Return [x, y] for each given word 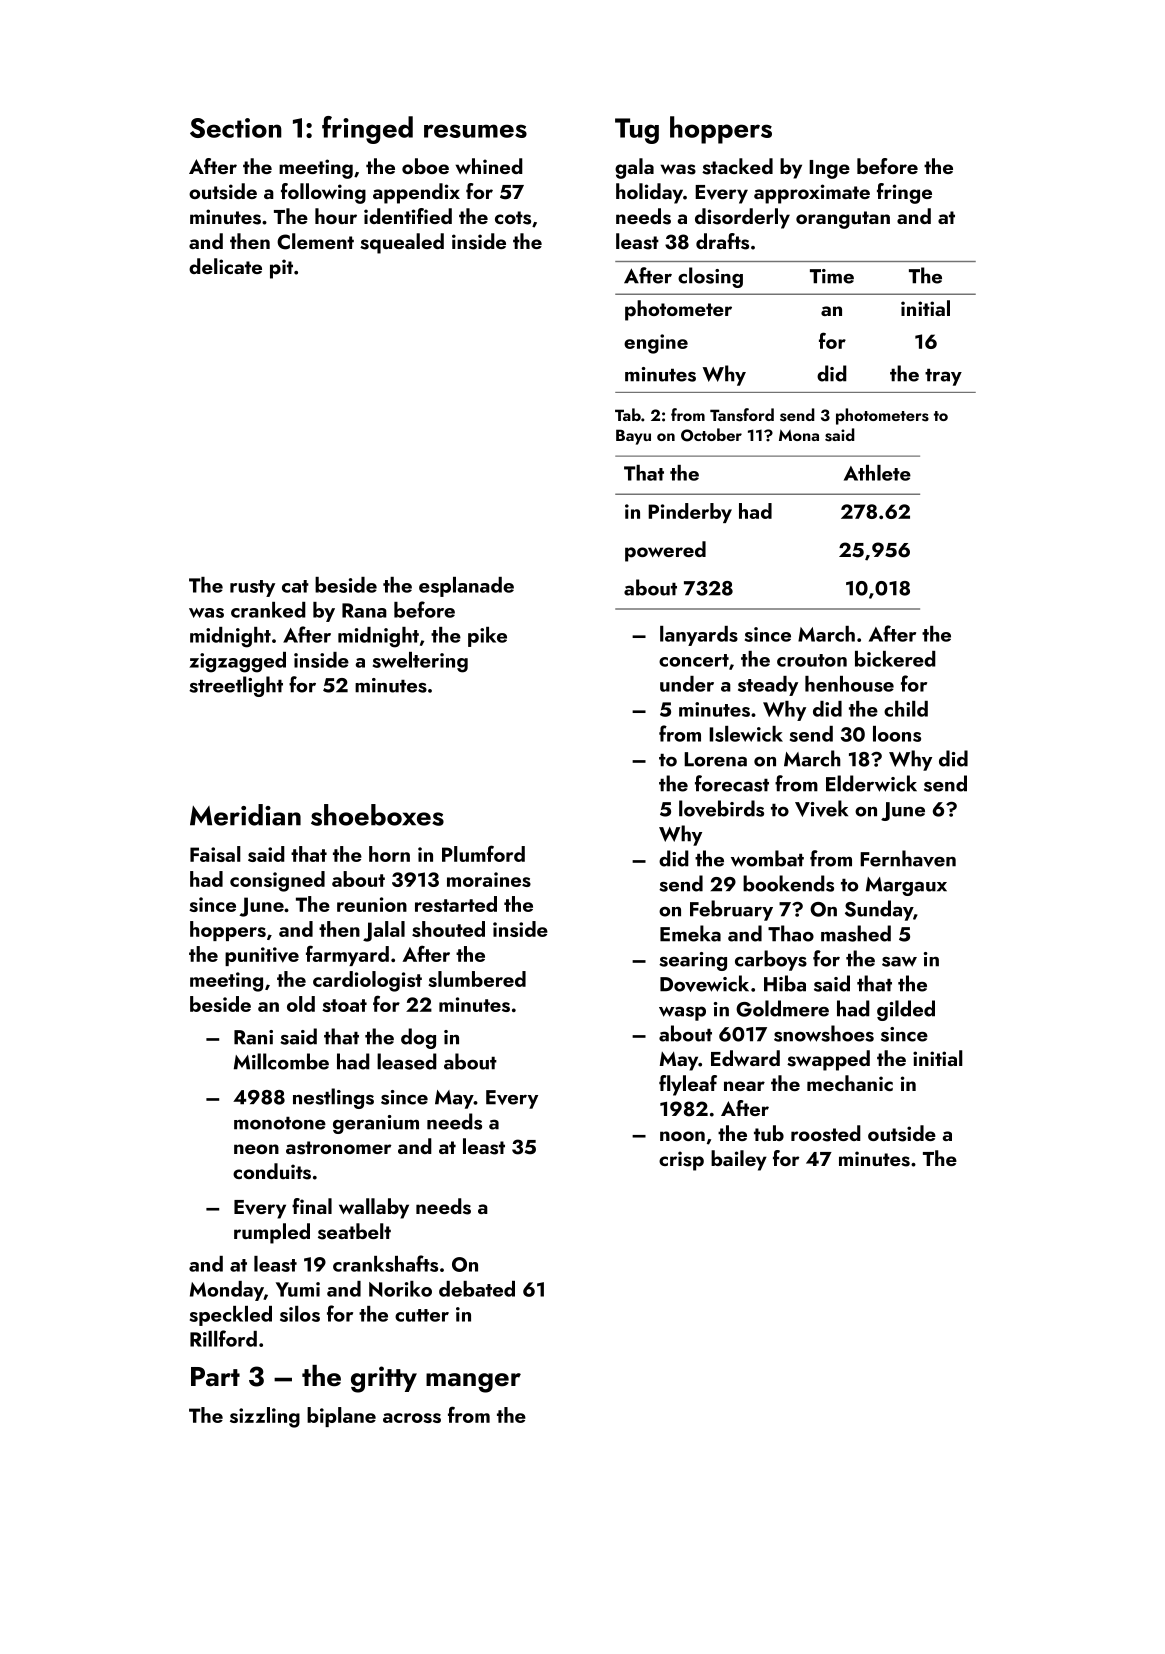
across [412, 1418]
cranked [268, 610]
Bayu [633, 437]
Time [832, 276]
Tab [628, 414]
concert [694, 660]
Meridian [245, 815]
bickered [895, 659]
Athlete [877, 473]
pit [281, 269]
